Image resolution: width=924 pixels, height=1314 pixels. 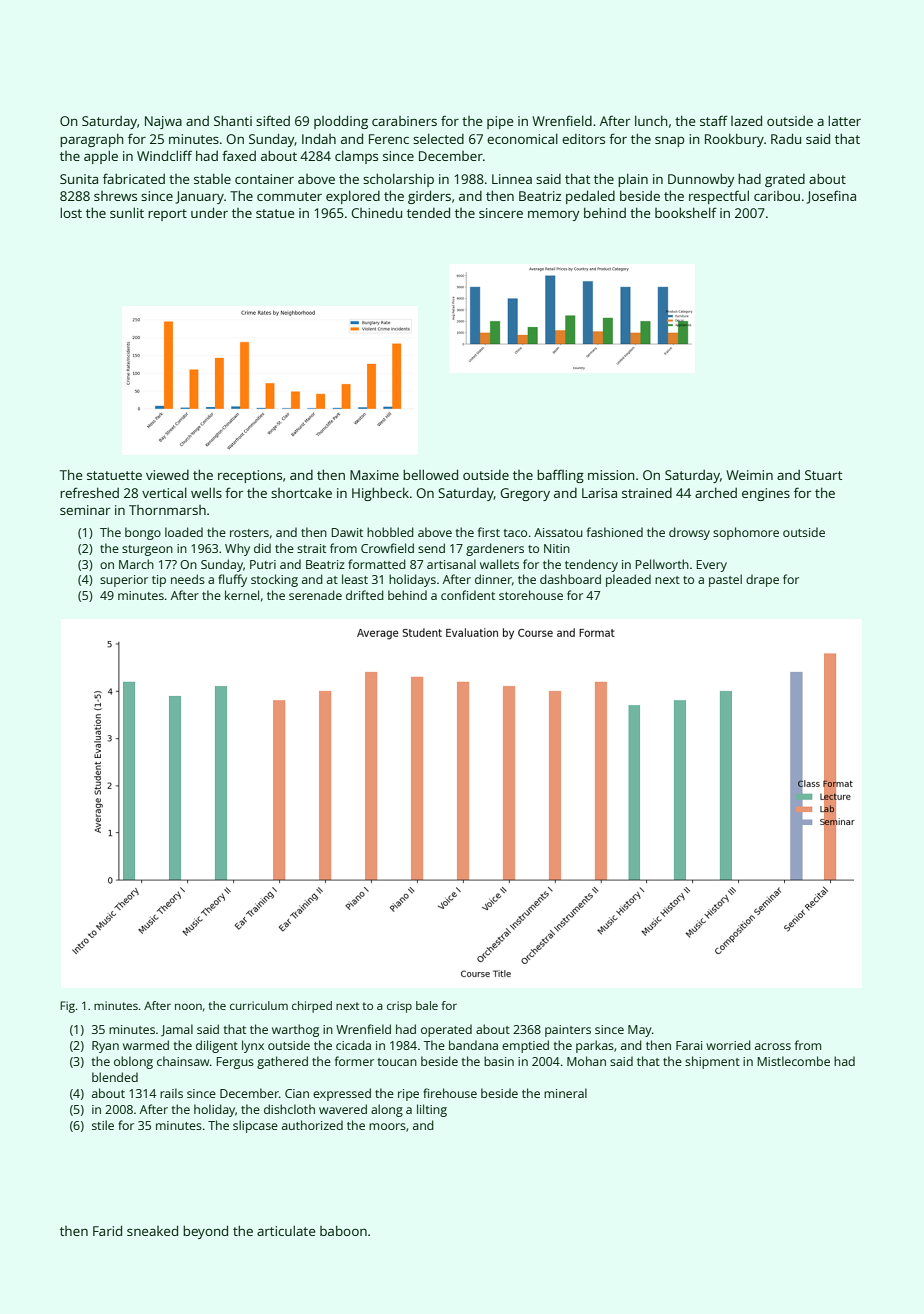 What do you see at coordinates (728, 1045) in the screenshot?
I see `worried` at bounding box center [728, 1045].
